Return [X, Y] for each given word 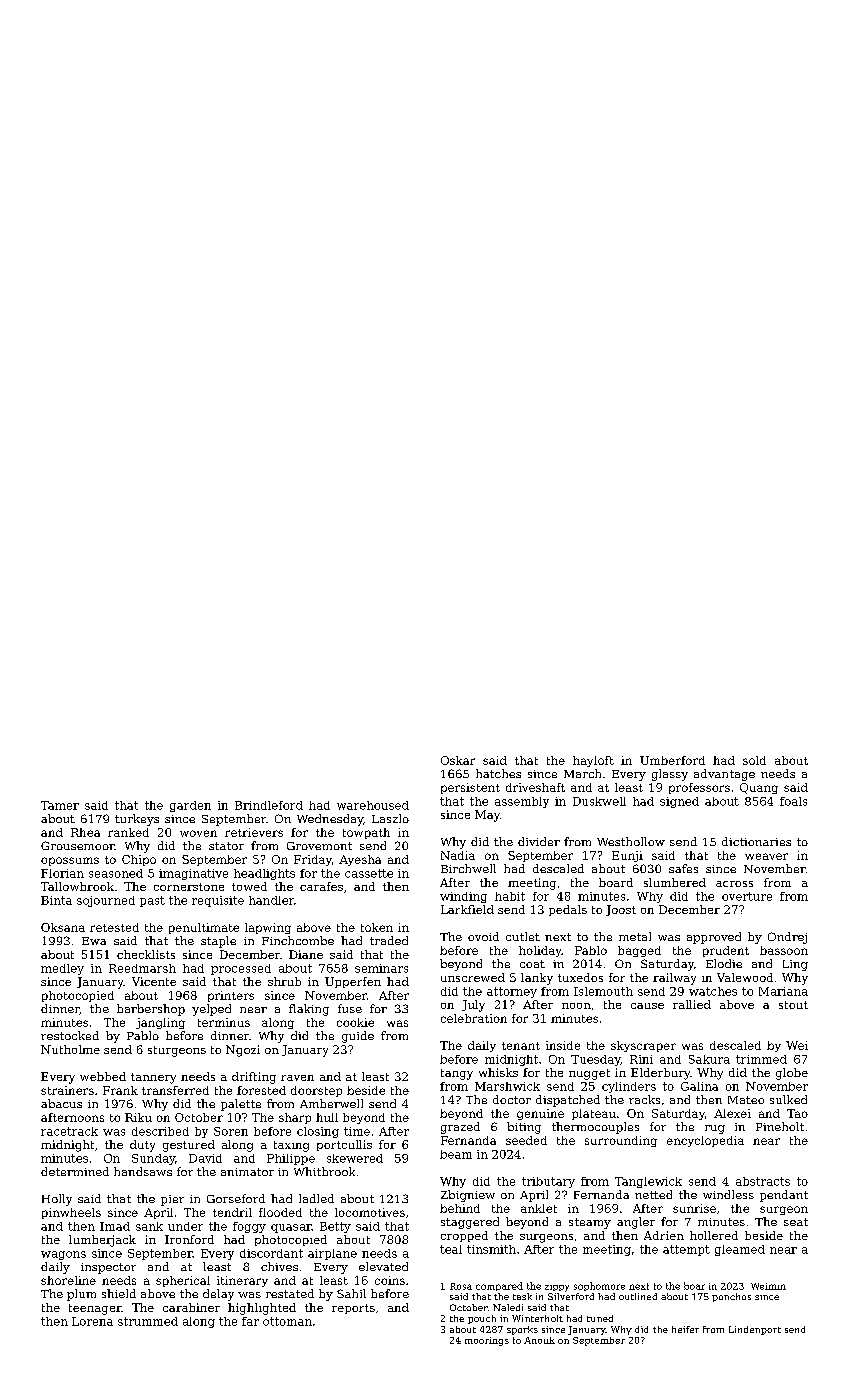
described [160, 1131]
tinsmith [491, 1249]
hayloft [593, 761]
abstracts [763, 1181]
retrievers [254, 832]
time [357, 1131]
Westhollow [631, 841]
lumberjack [102, 1241]
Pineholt [780, 1126]
